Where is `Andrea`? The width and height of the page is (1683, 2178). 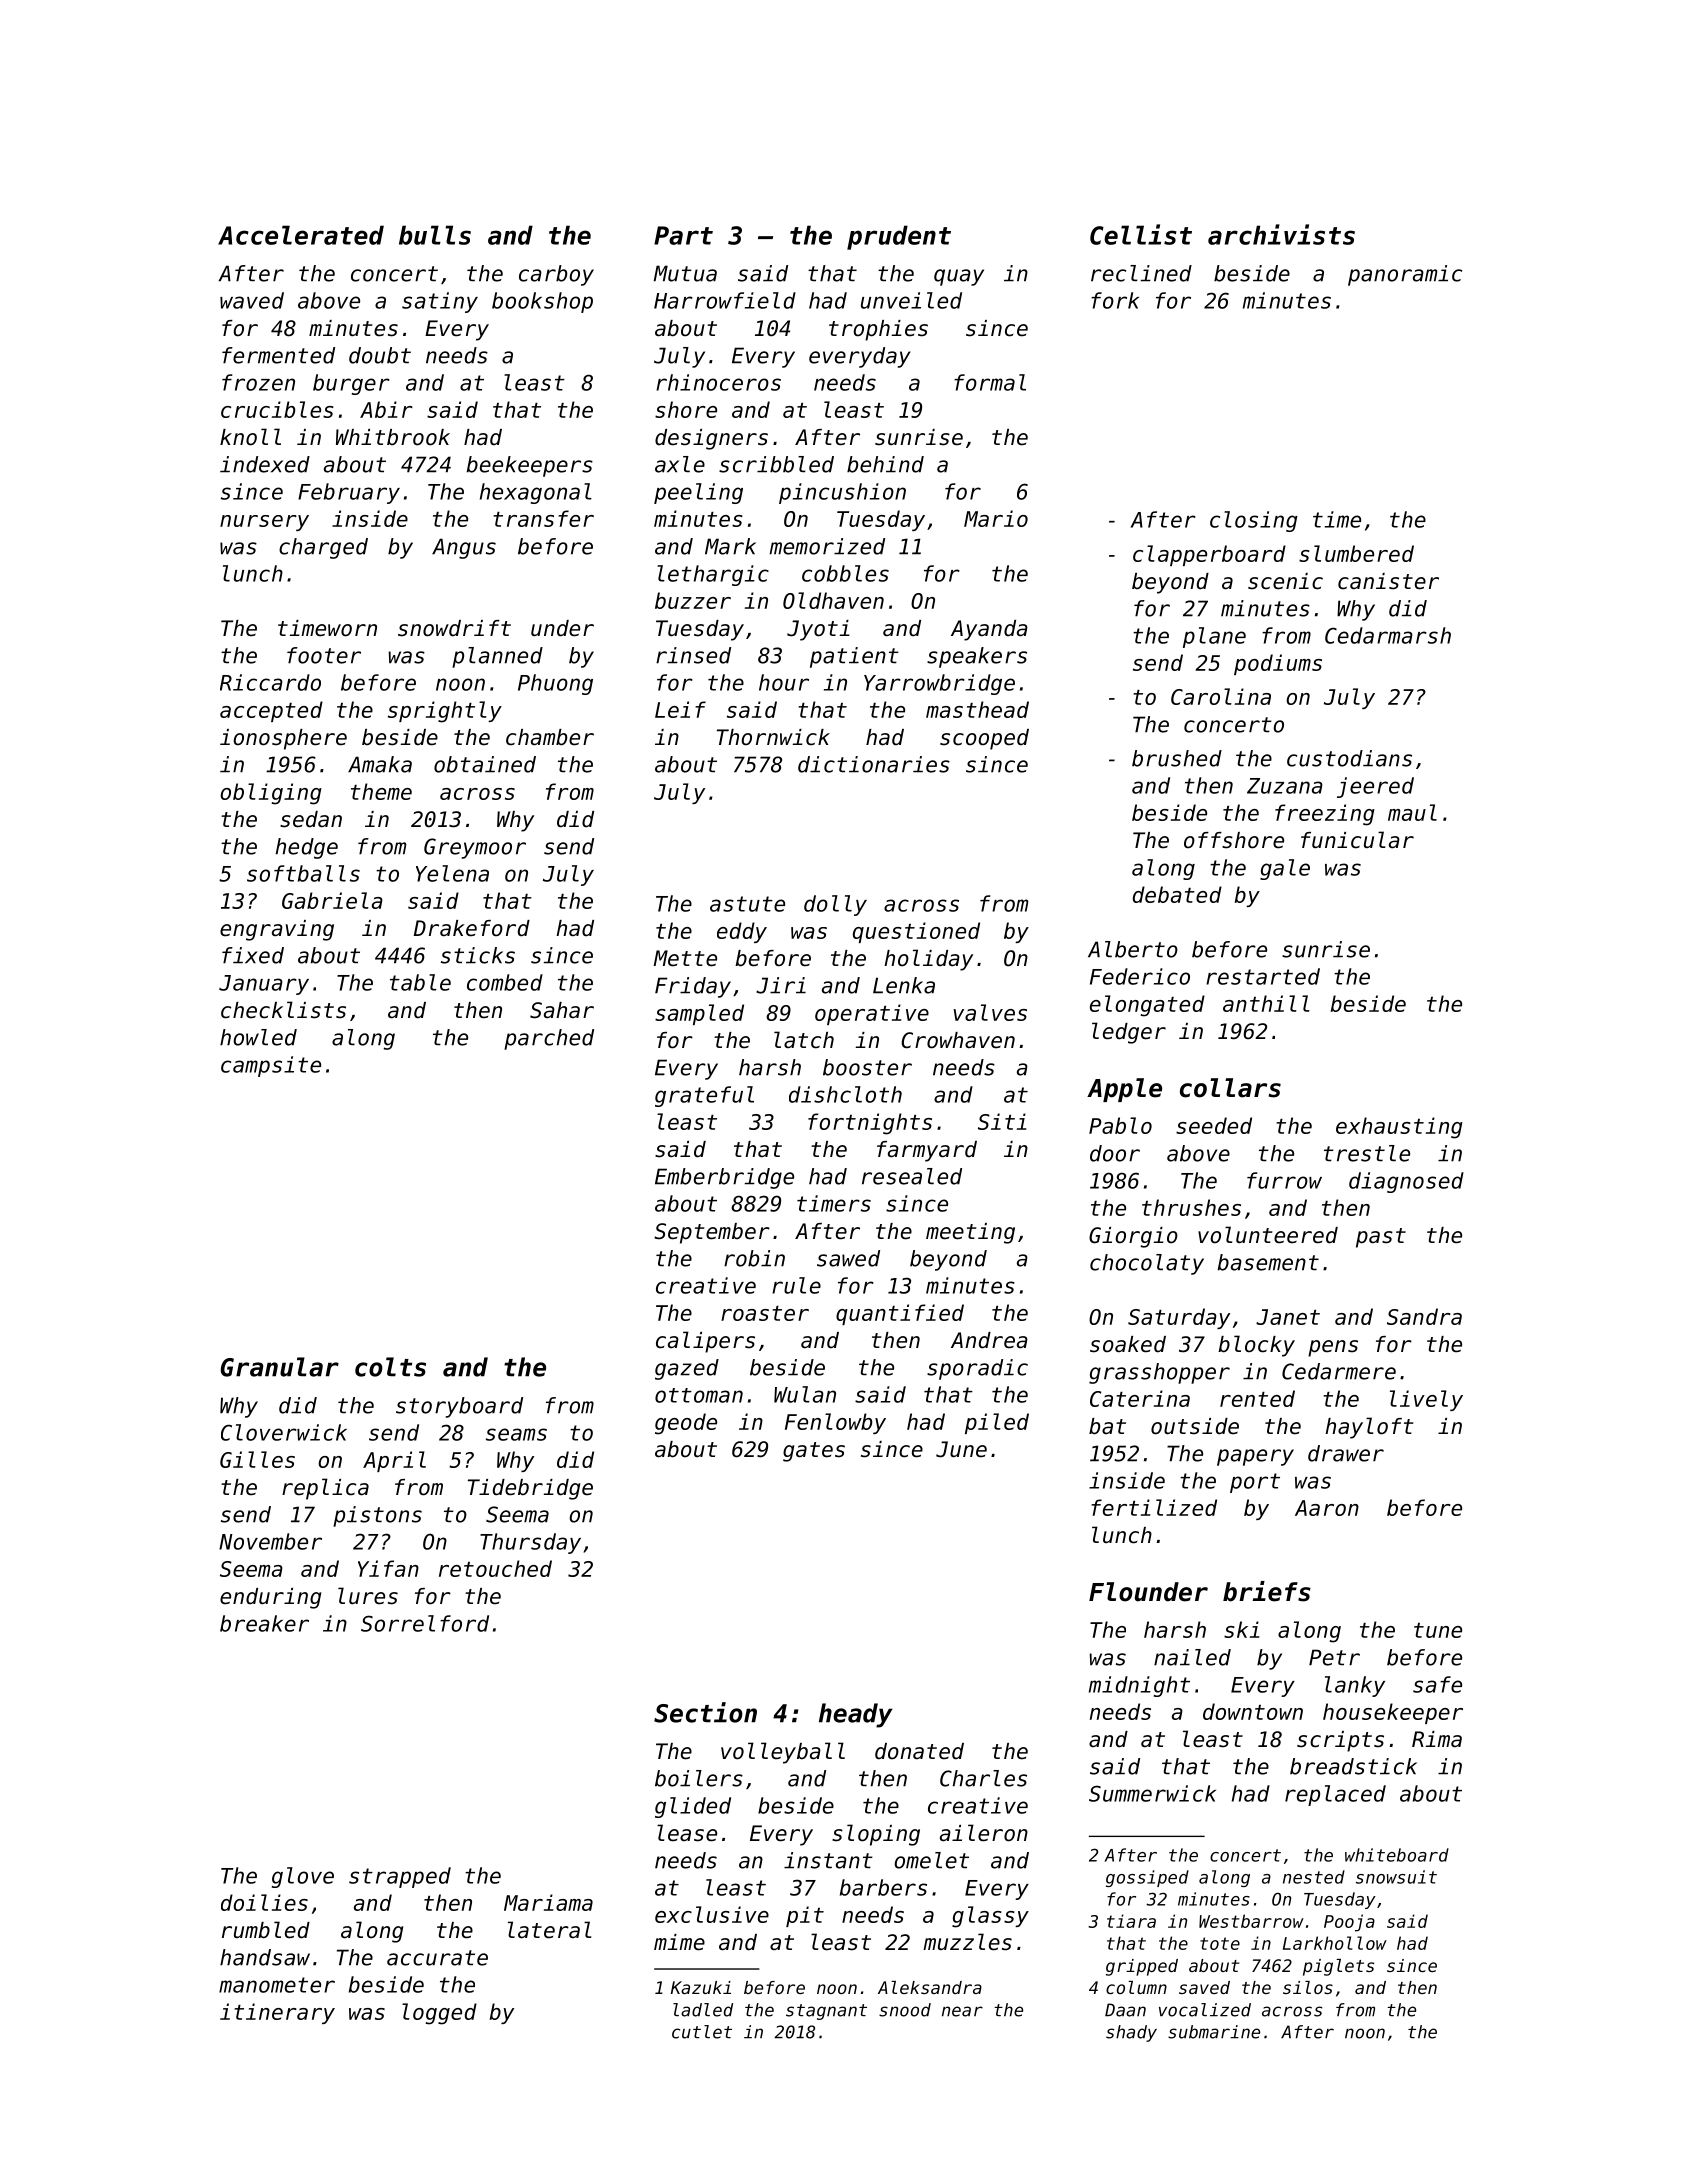
Andrea is located at coordinates (989, 1340).
